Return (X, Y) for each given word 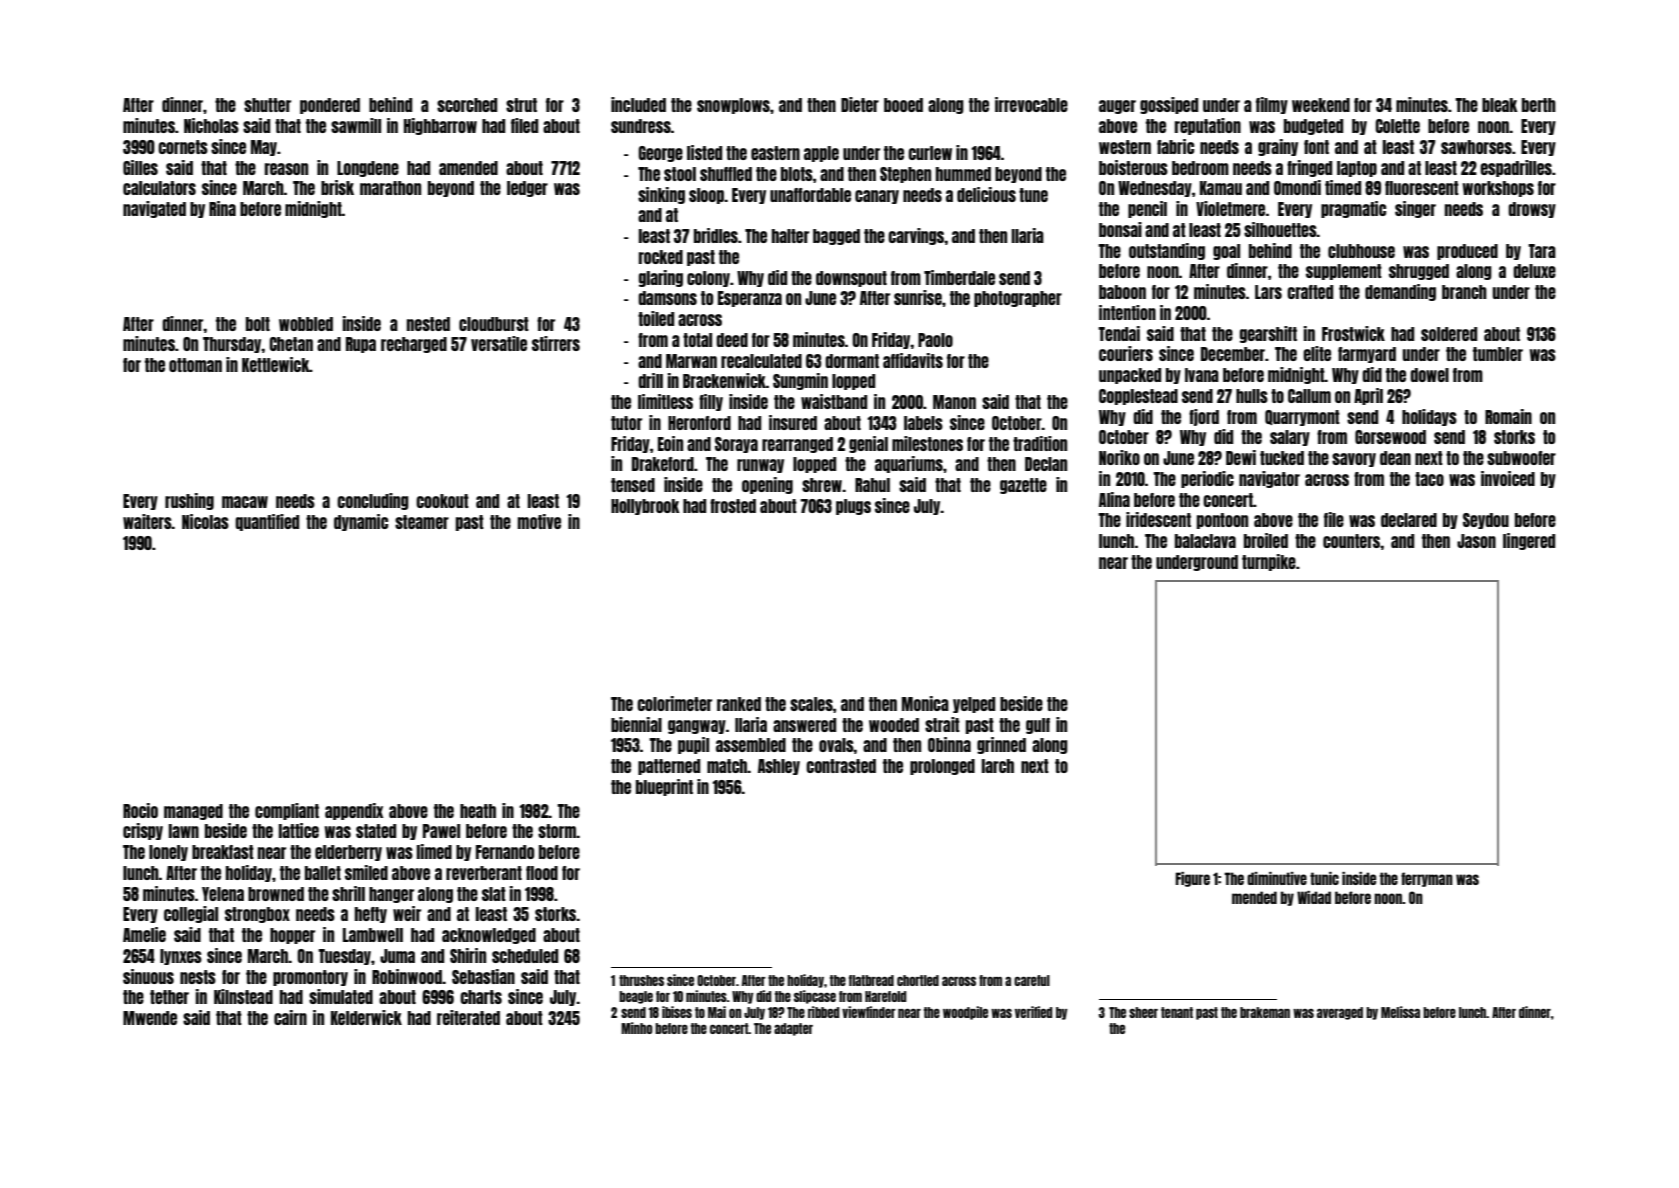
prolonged (942, 767)
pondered (330, 106)
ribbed (823, 1012)
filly (711, 402)
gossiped (1169, 105)
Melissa (1400, 1012)
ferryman (1427, 879)
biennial (636, 724)
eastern (775, 153)
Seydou (1486, 521)
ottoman (195, 365)
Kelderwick (366, 1017)
